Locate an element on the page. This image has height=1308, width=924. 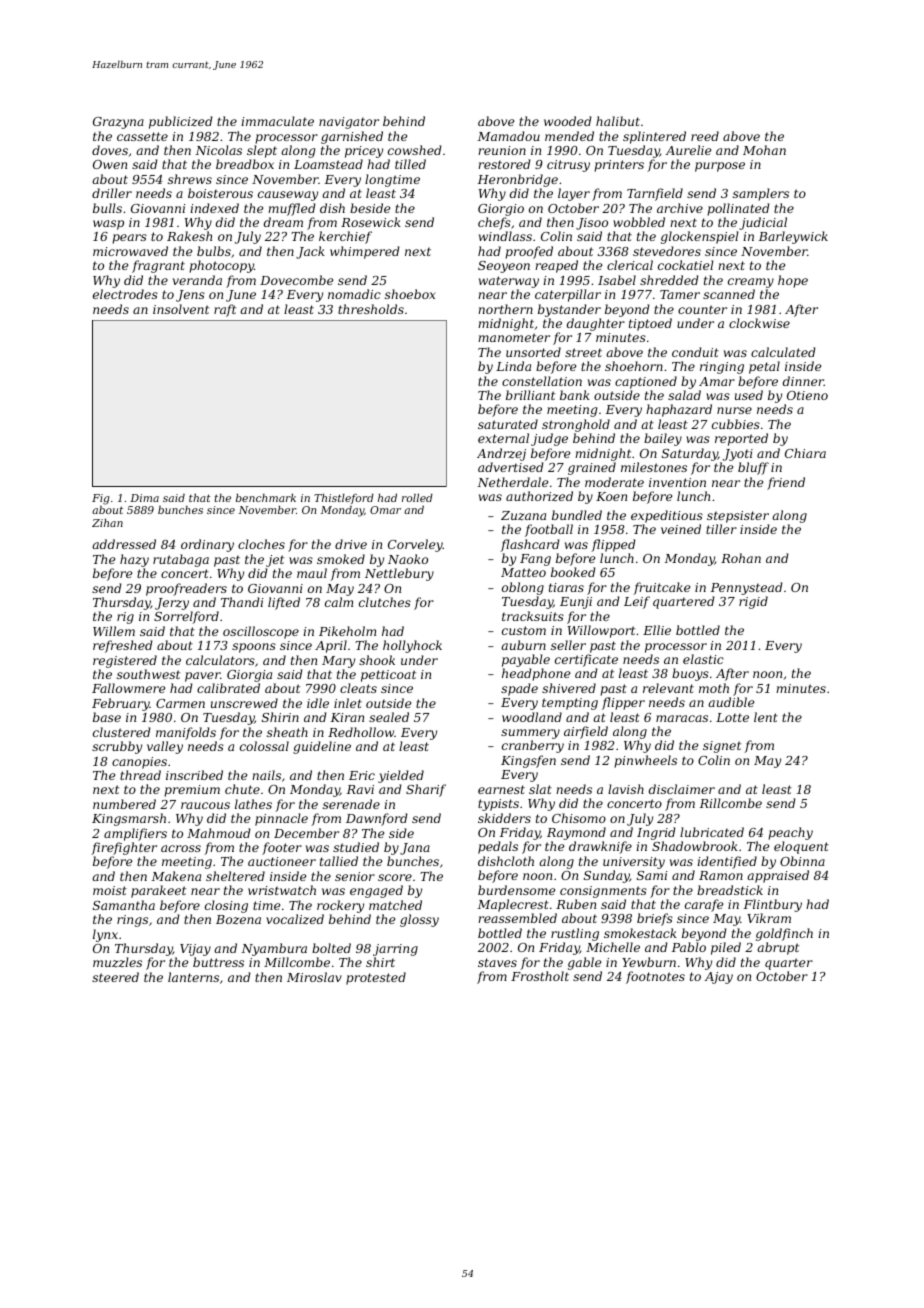
unsorted is located at coordinates (533, 352).
